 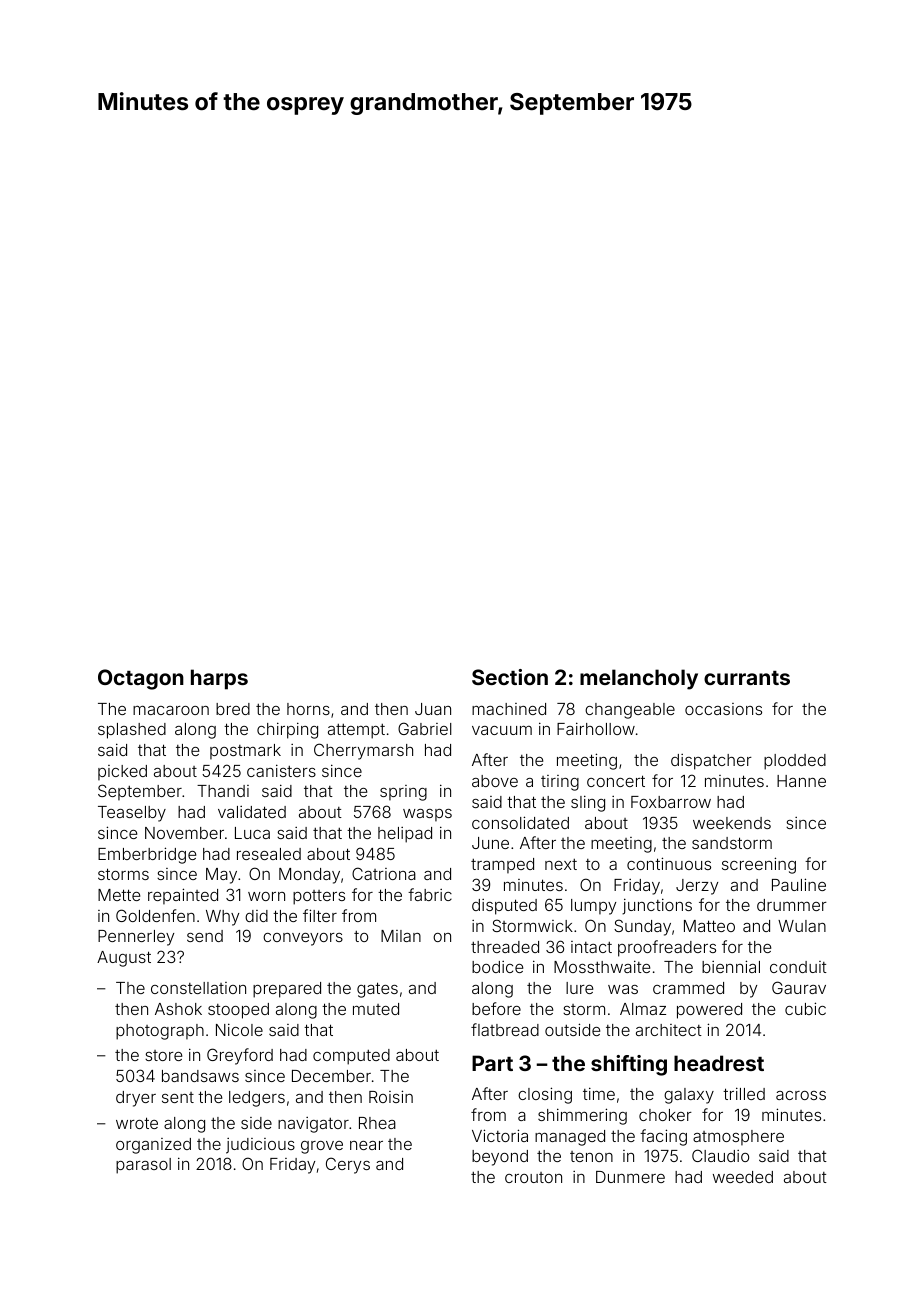 What do you see at coordinates (147, 855) in the page?
I see `Emberbridge` at bounding box center [147, 855].
